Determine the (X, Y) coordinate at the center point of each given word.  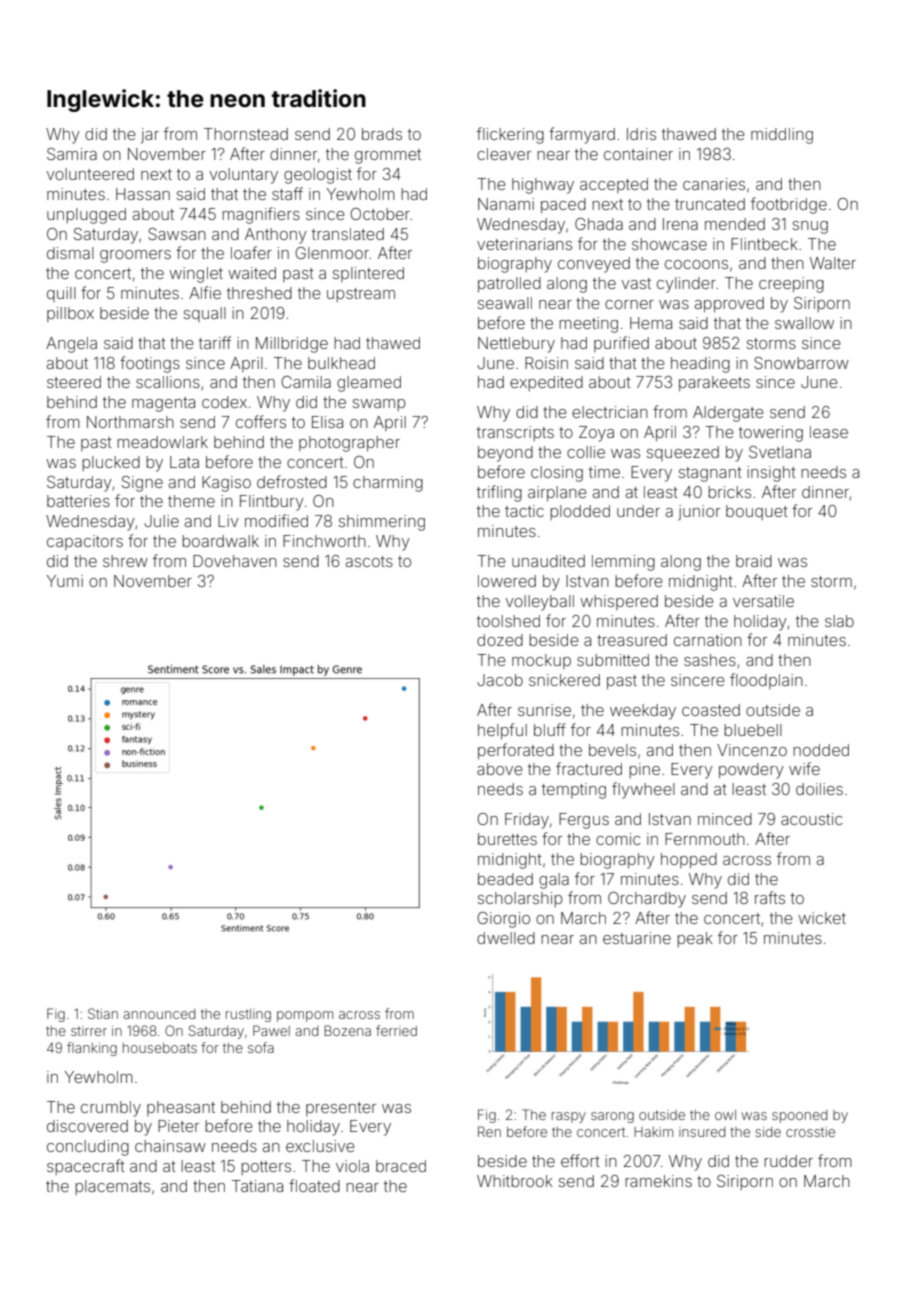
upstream (361, 295)
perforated (516, 751)
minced (725, 819)
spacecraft (86, 1167)
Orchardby (647, 900)
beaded (505, 879)
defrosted (292, 481)
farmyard (582, 135)
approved (729, 304)
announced (159, 1014)
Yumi (64, 581)
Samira (72, 154)
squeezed (683, 453)
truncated (710, 204)
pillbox (70, 314)
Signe (142, 484)
